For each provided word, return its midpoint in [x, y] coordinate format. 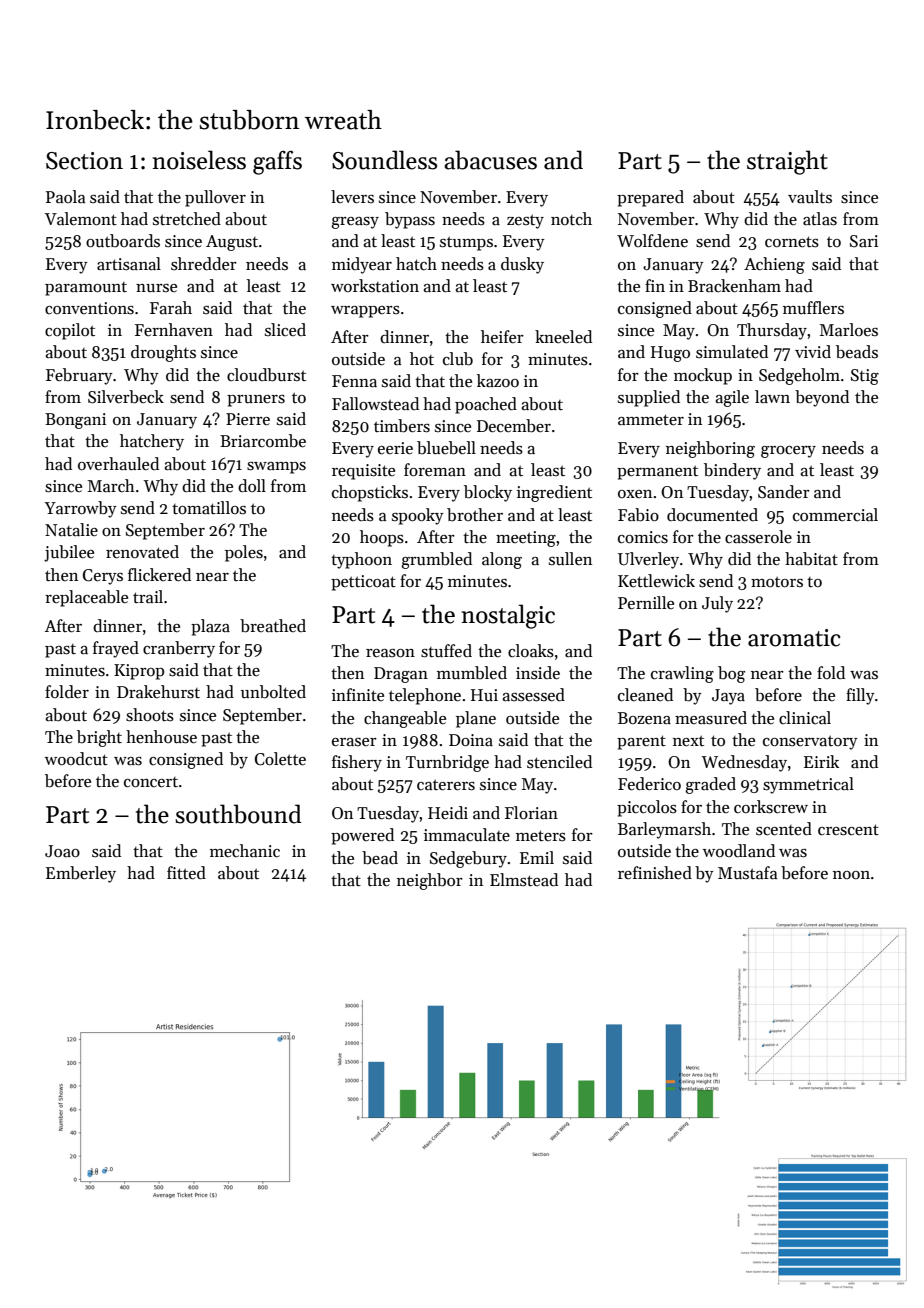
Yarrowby [80, 509]
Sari [864, 241]
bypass [410, 220]
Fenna [354, 381]
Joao [62, 851]
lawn [772, 396]
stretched [187, 219]
